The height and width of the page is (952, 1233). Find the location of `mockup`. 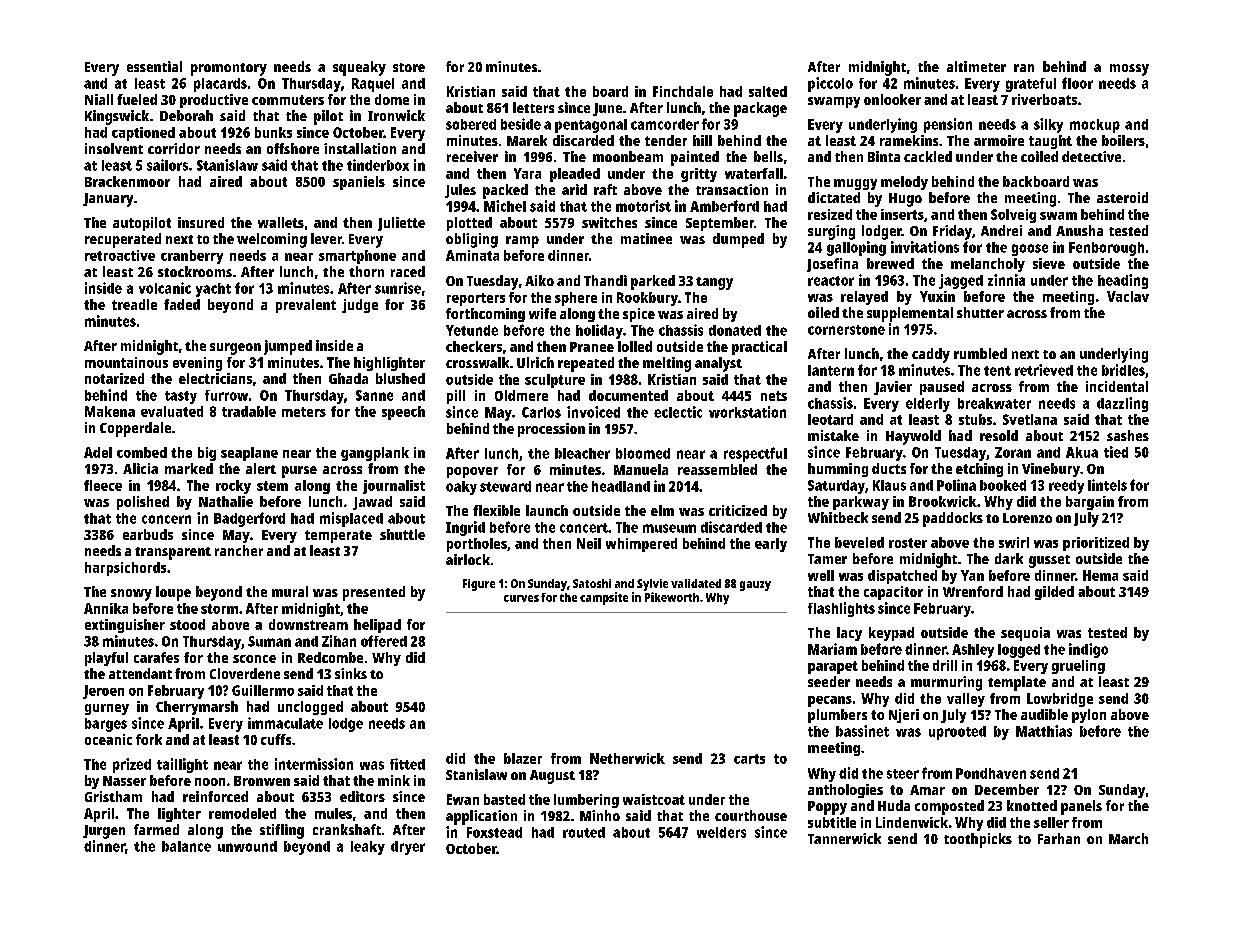

mockup is located at coordinates (1095, 126).
